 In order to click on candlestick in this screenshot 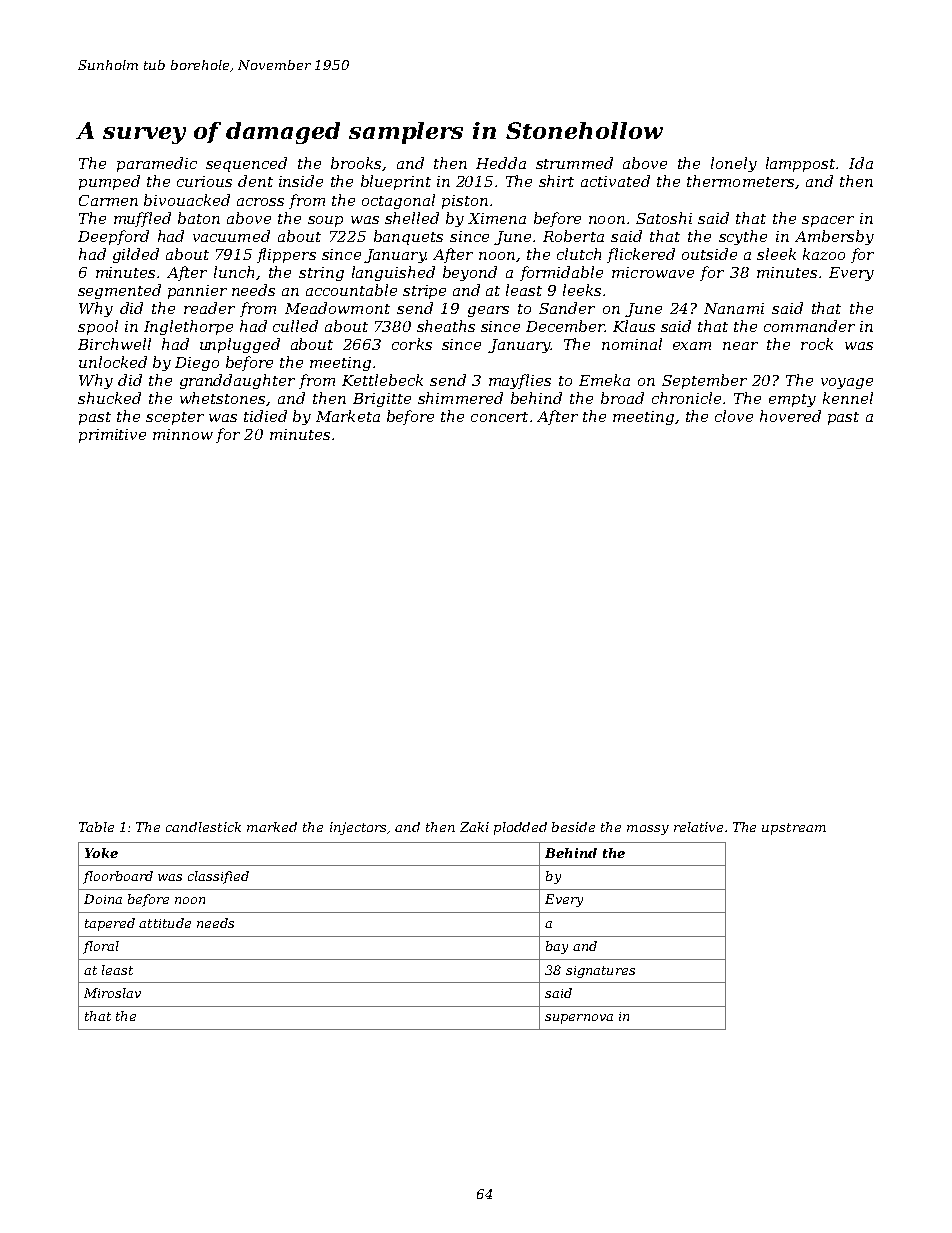, I will do `click(203, 827)`.
